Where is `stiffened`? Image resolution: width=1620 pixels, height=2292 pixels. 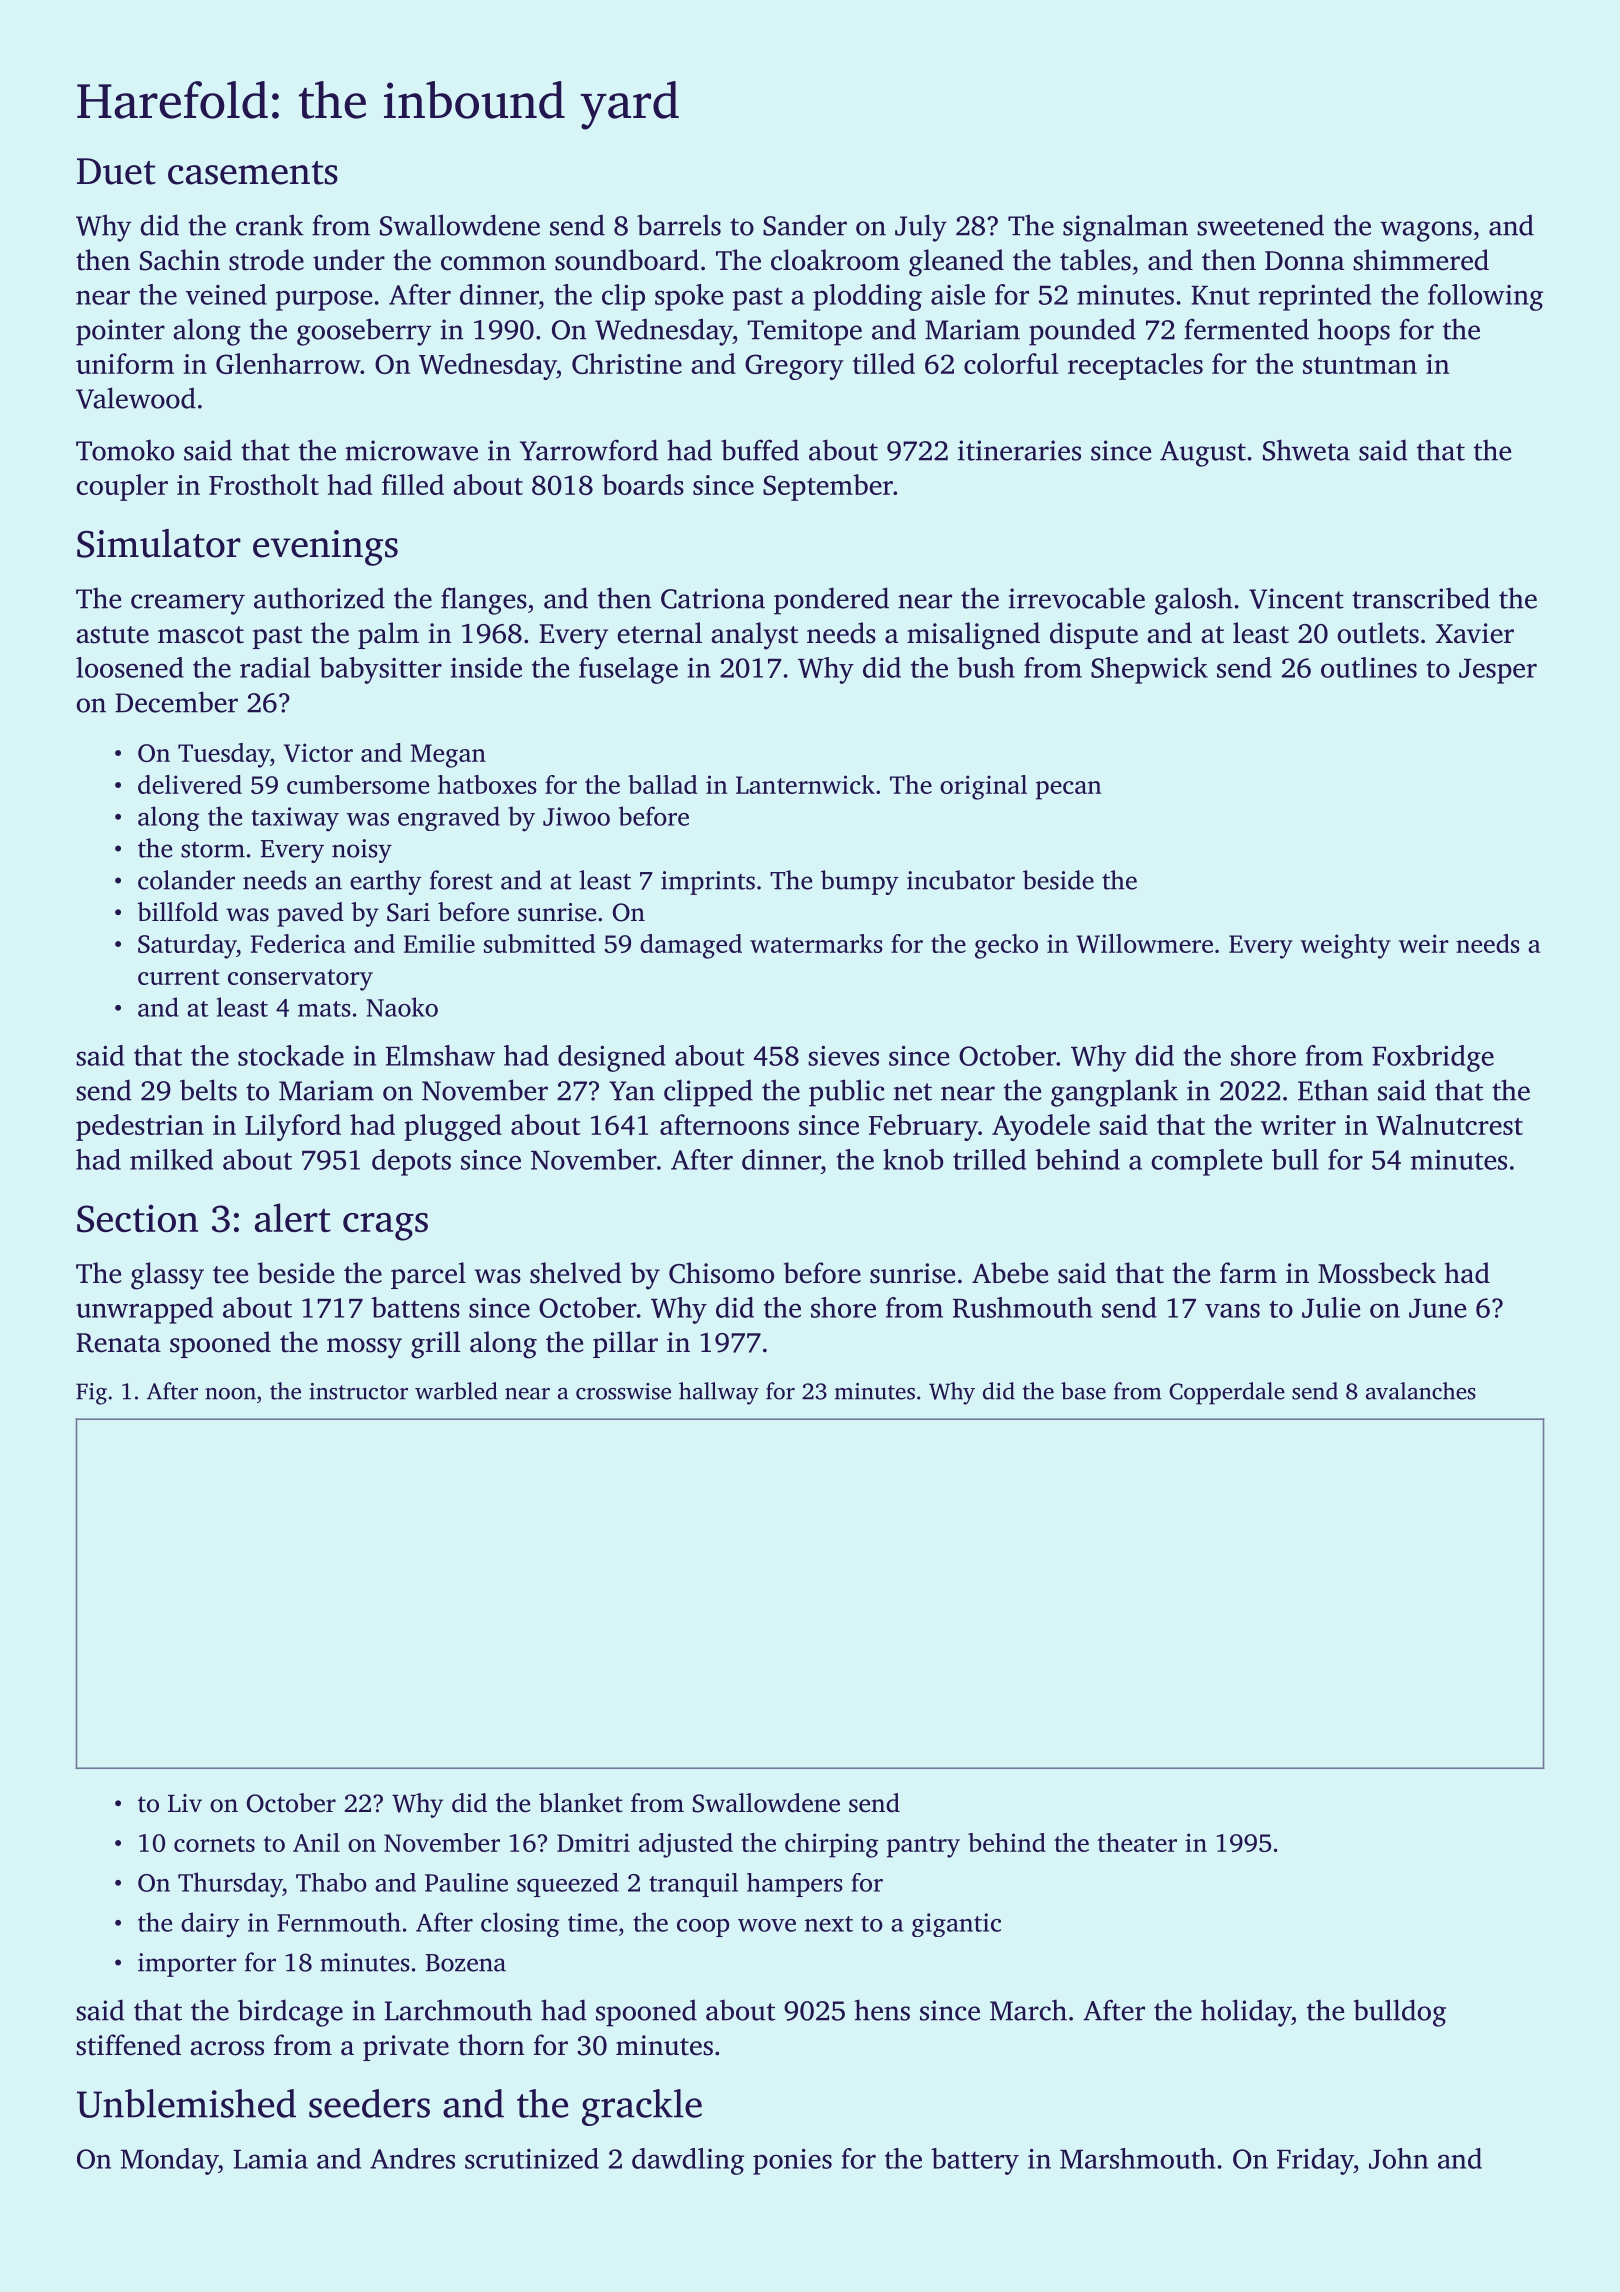
stiffened is located at coordinates (128, 2045).
